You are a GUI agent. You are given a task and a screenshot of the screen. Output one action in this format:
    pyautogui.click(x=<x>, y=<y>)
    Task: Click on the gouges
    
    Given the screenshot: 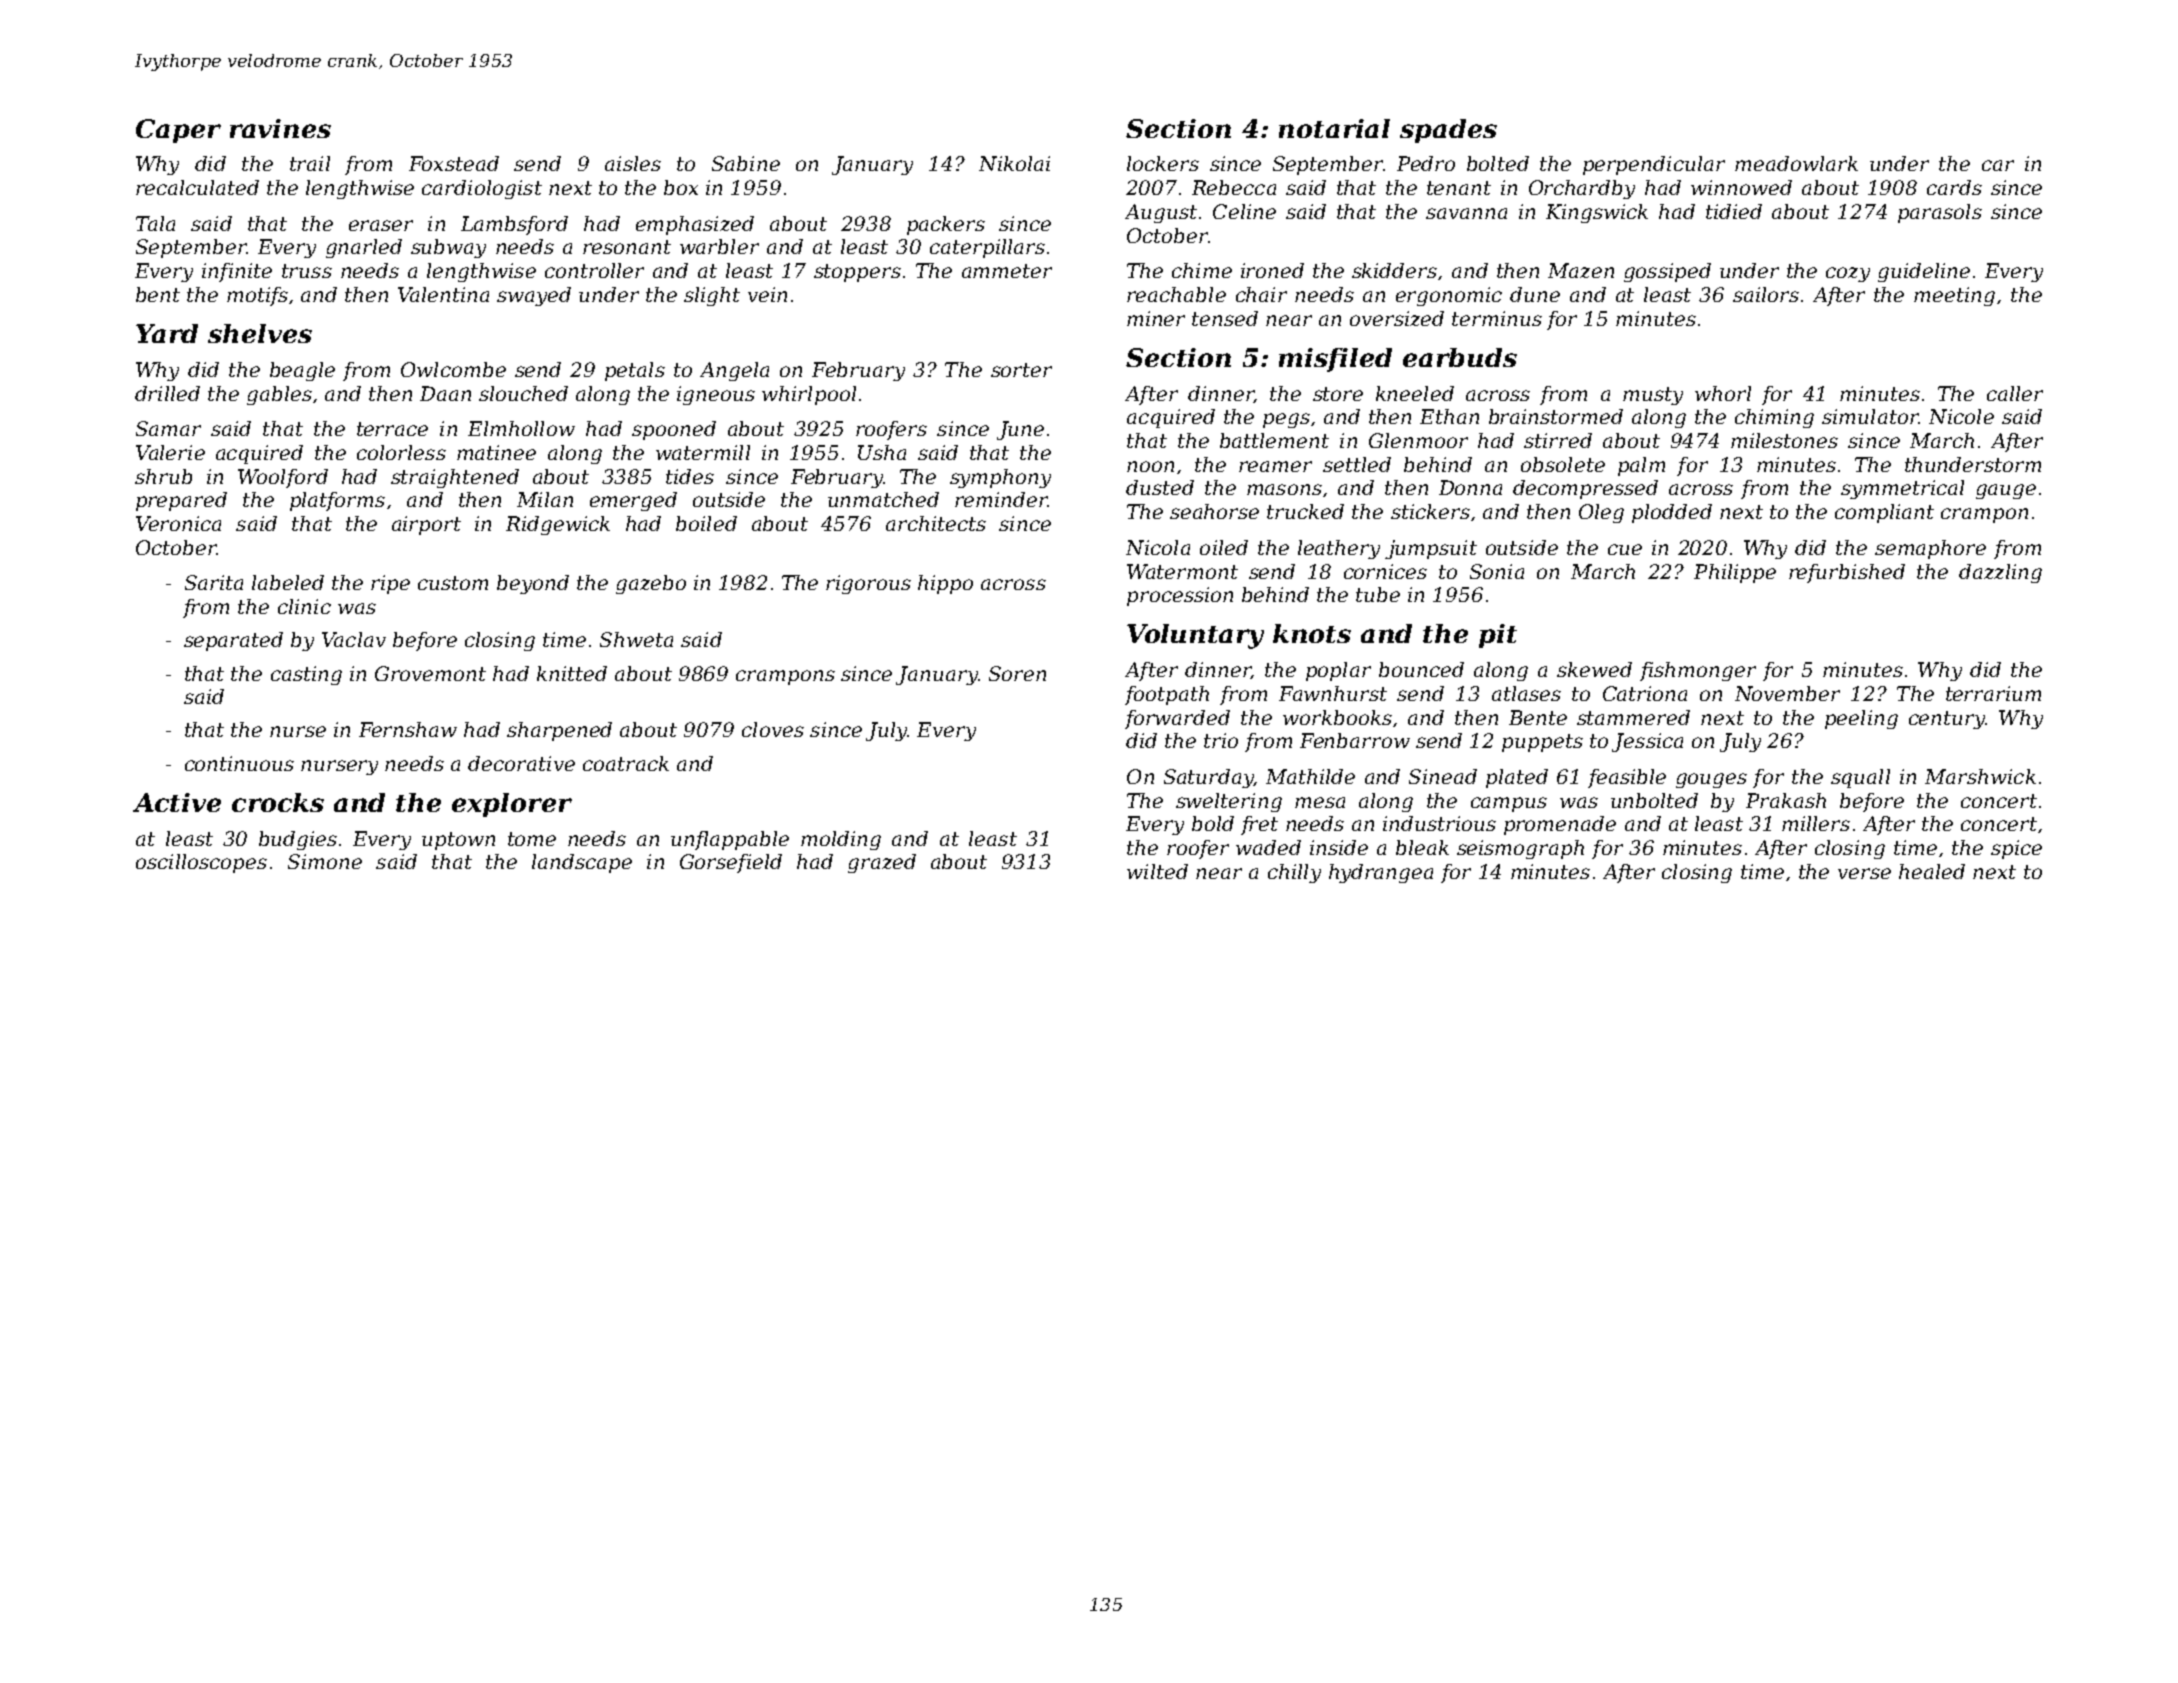 What is the action you would take?
    pyautogui.click(x=1711, y=780)
